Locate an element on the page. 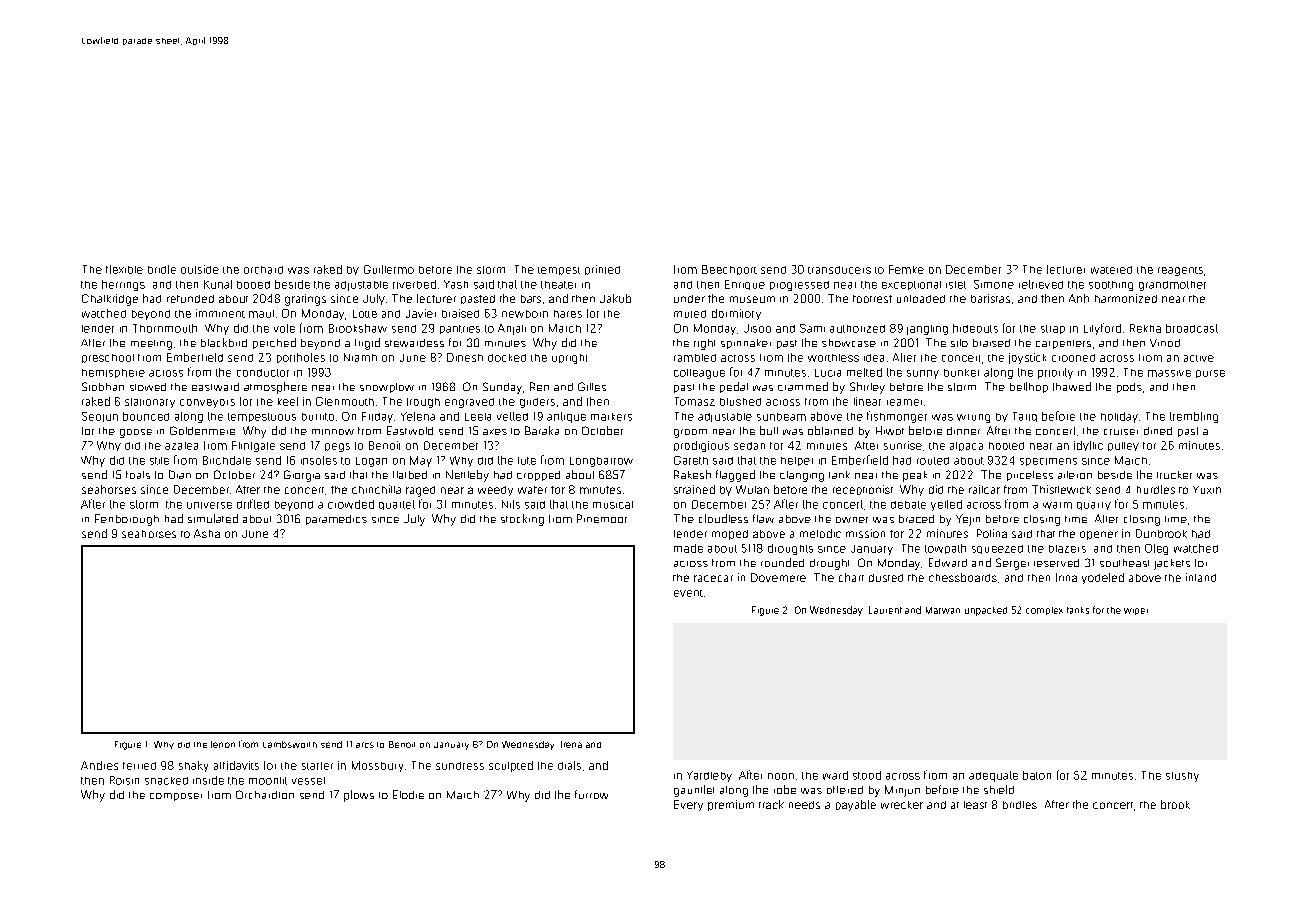 The image size is (1308, 924). gauntlet is located at coordinates (694, 791).
